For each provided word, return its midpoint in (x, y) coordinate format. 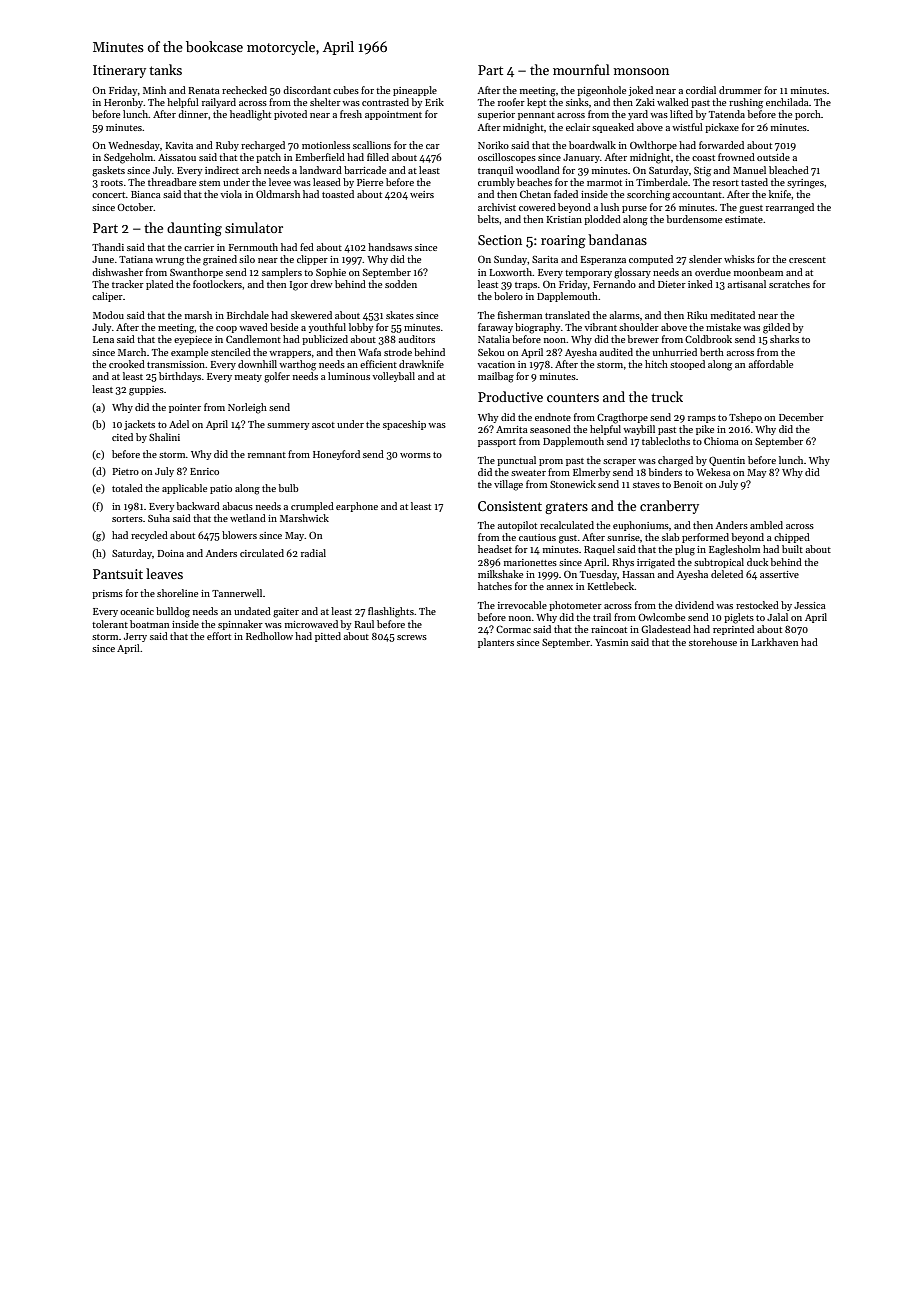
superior (496, 115)
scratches (789, 284)
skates (400, 315)
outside (773, 157)
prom (551, 462)
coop (226, 329)
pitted (328, 637)
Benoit (688, 484)
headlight (250, 115)
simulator (254, 227)
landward (321, 170)
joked (640, 91)
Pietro (125, 471)
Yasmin (611, 642)
